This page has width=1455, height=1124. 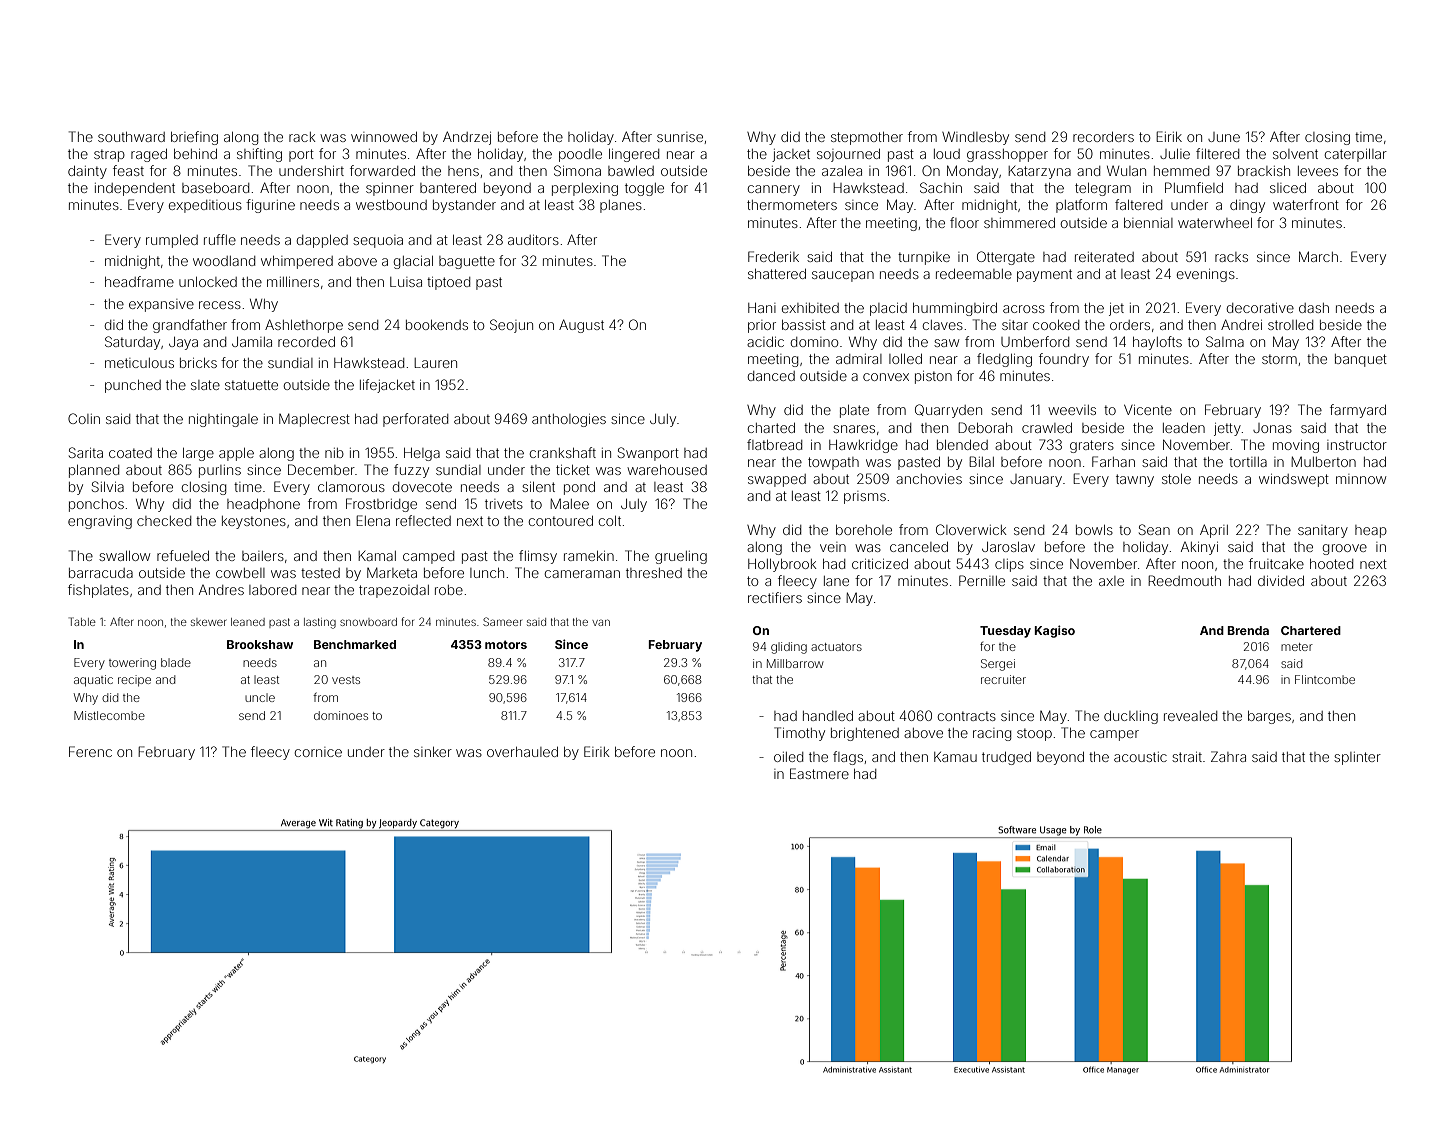 I want to click on unlocked, so click(x=208, y=282).
